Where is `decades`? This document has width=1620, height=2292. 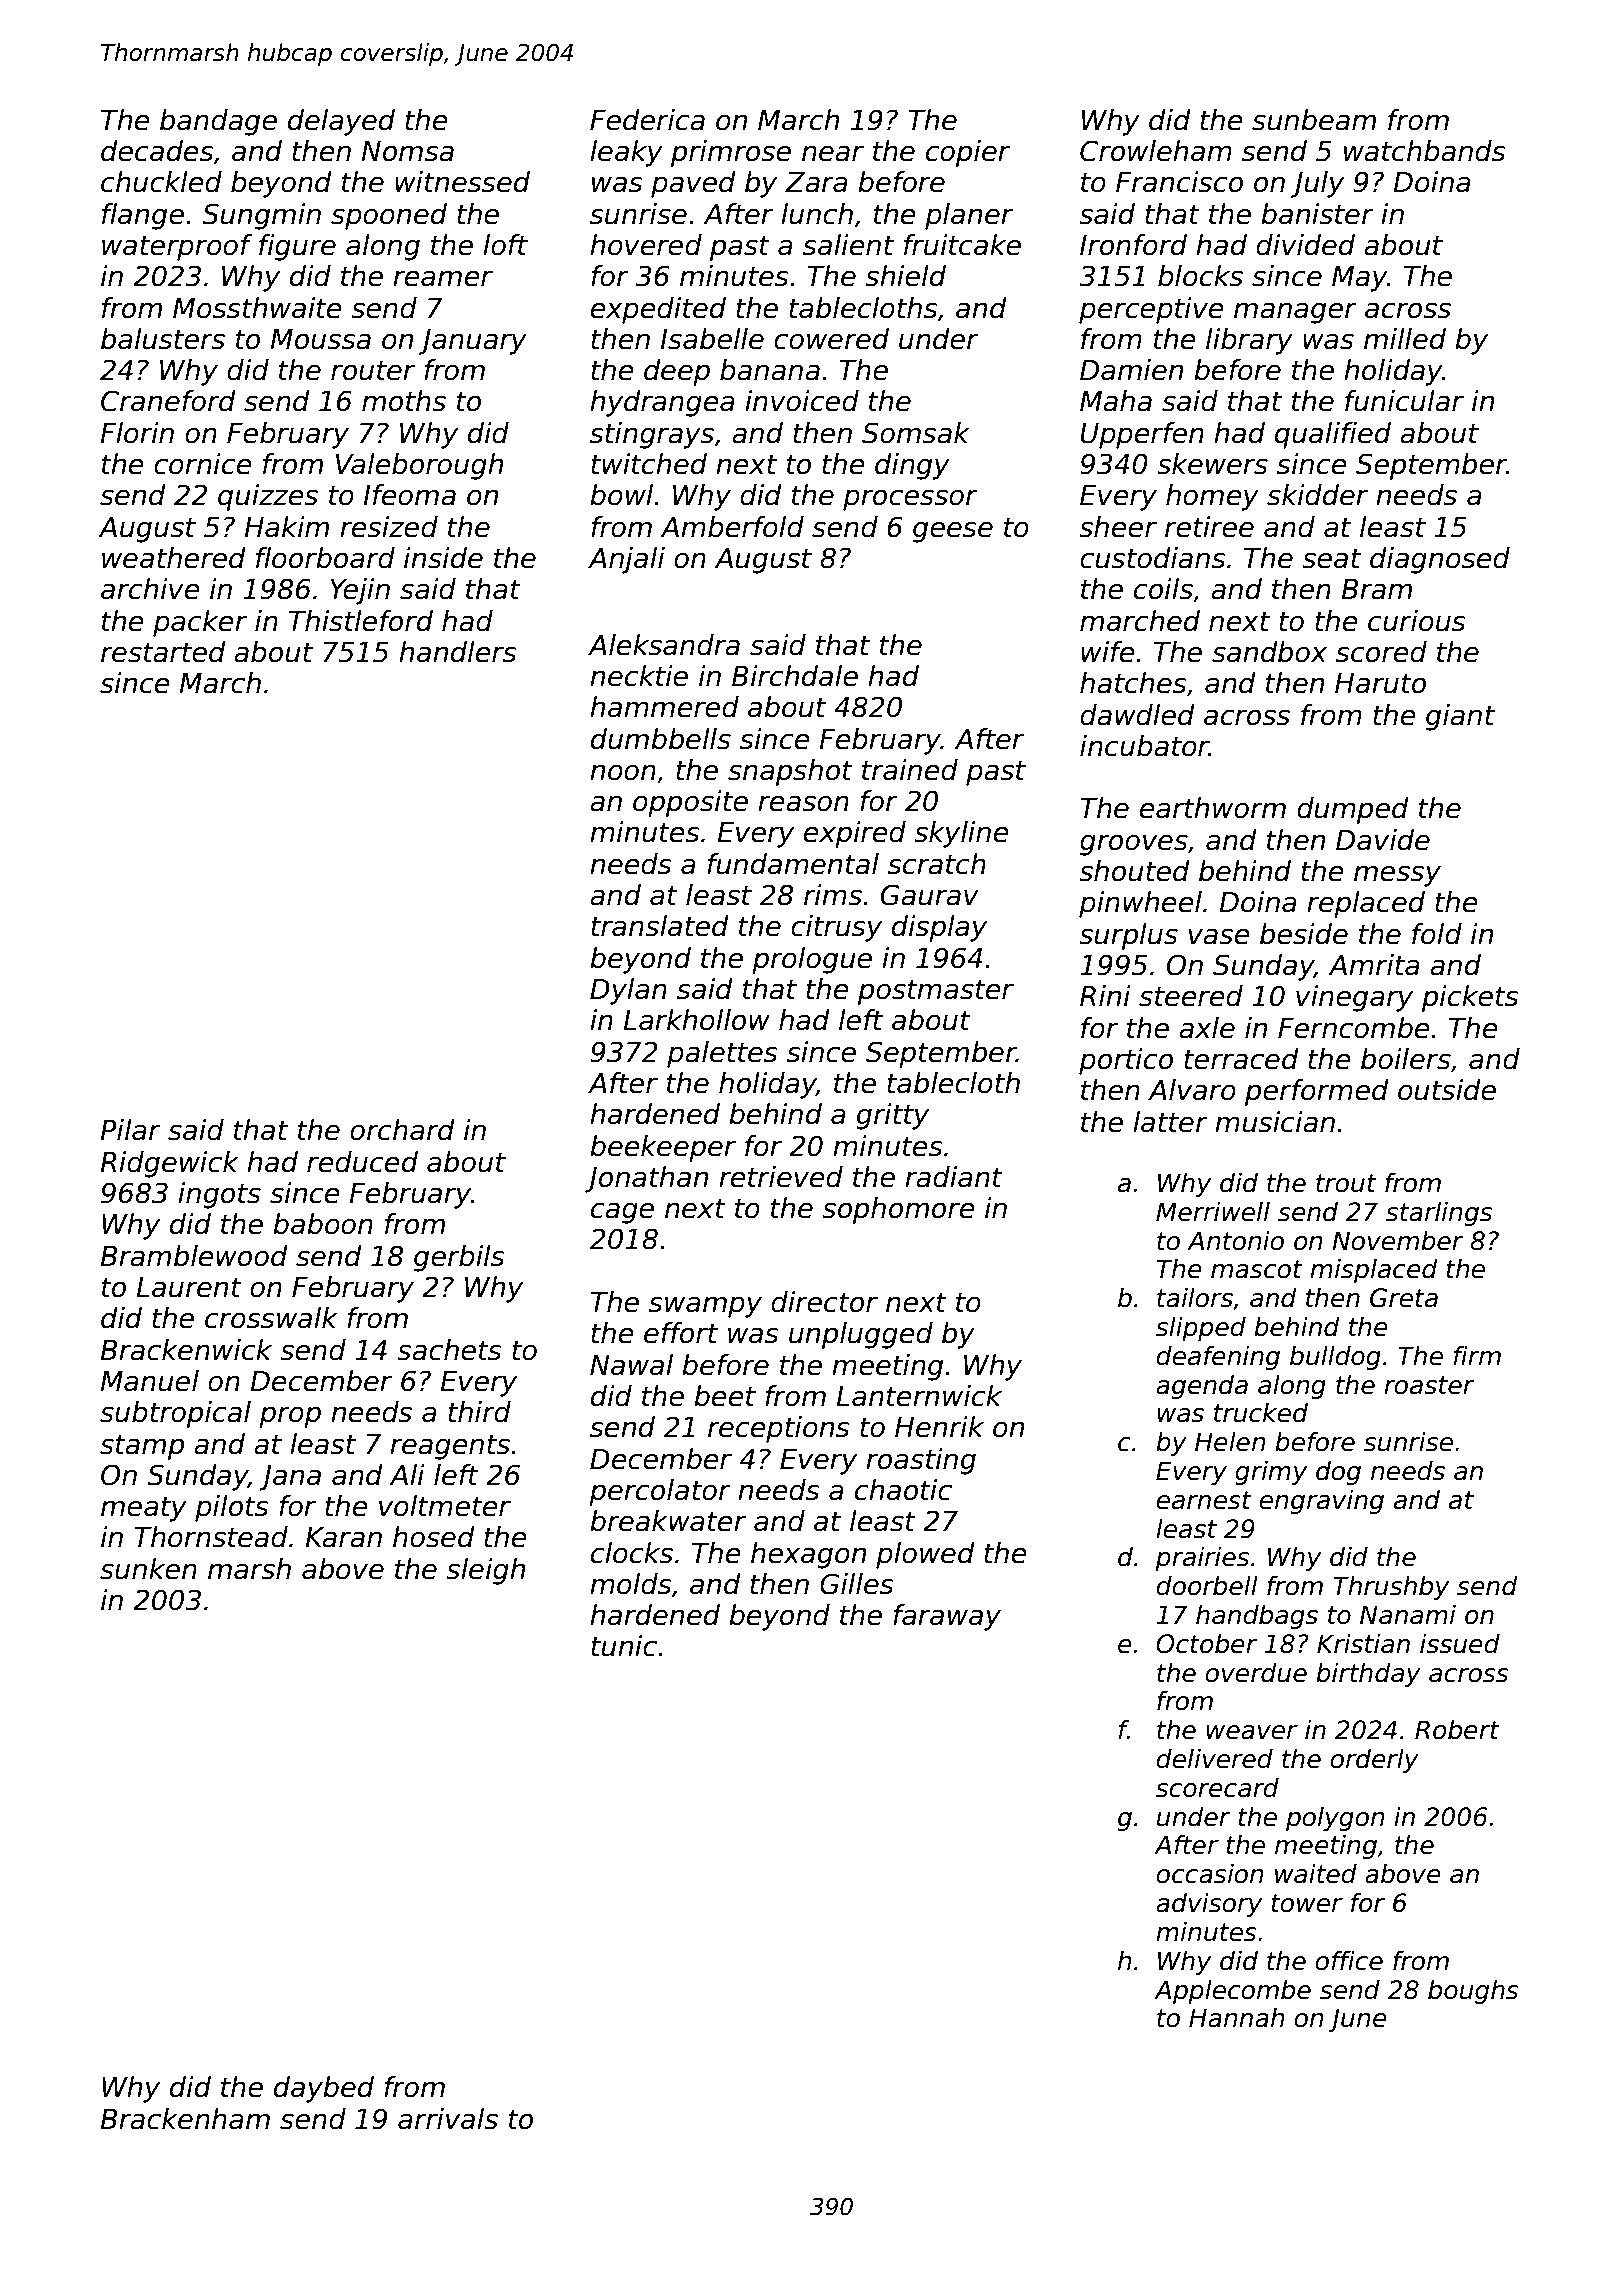
decades is located at coordinates (157, 151).
